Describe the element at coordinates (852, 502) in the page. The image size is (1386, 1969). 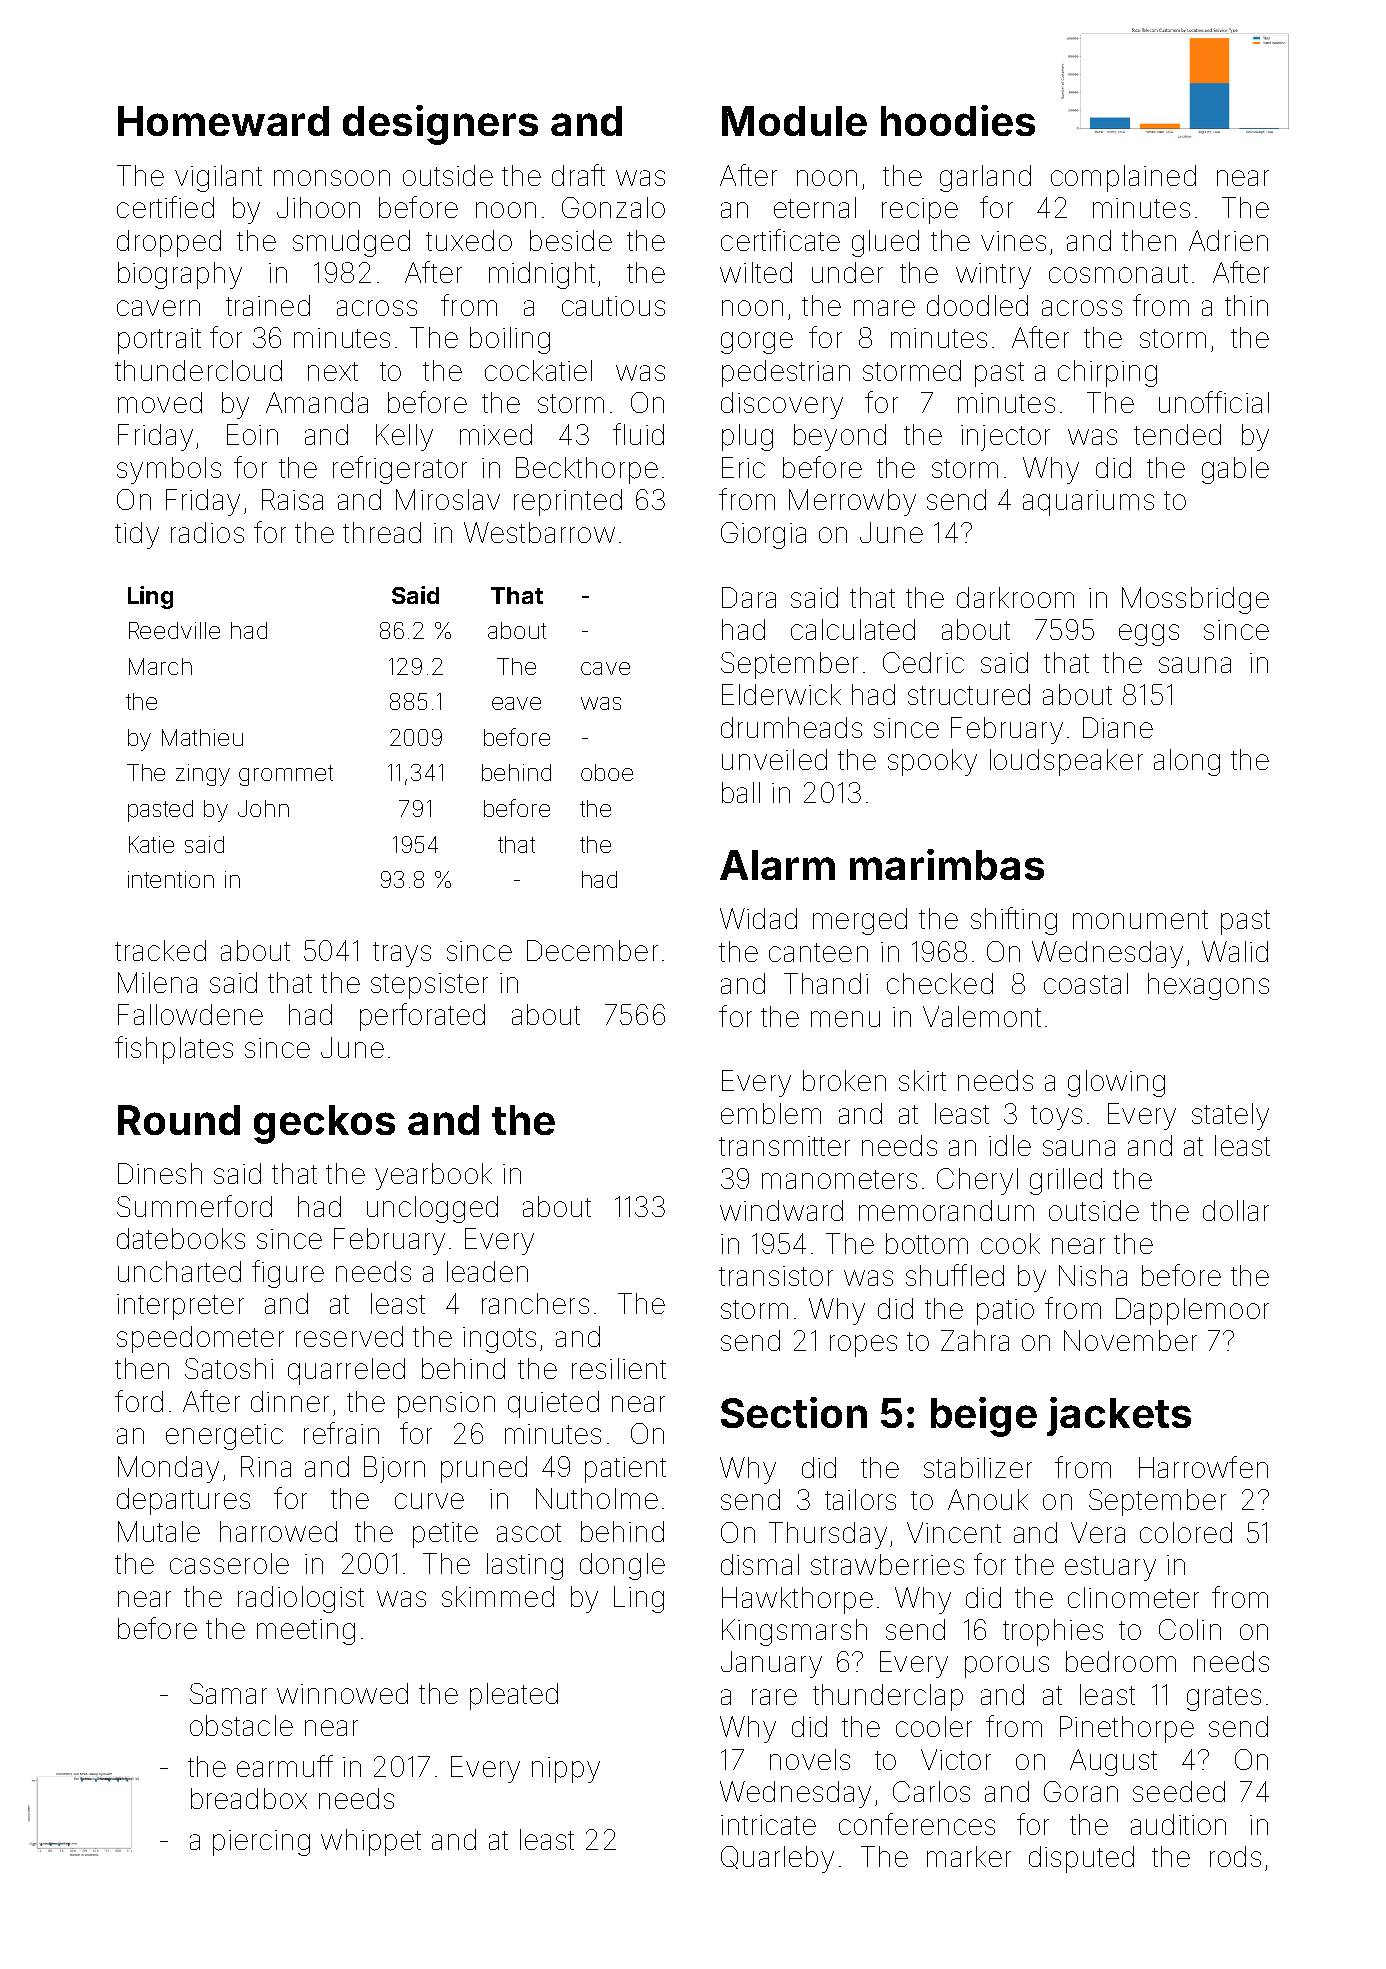
I see `Merrowby` at that location.
